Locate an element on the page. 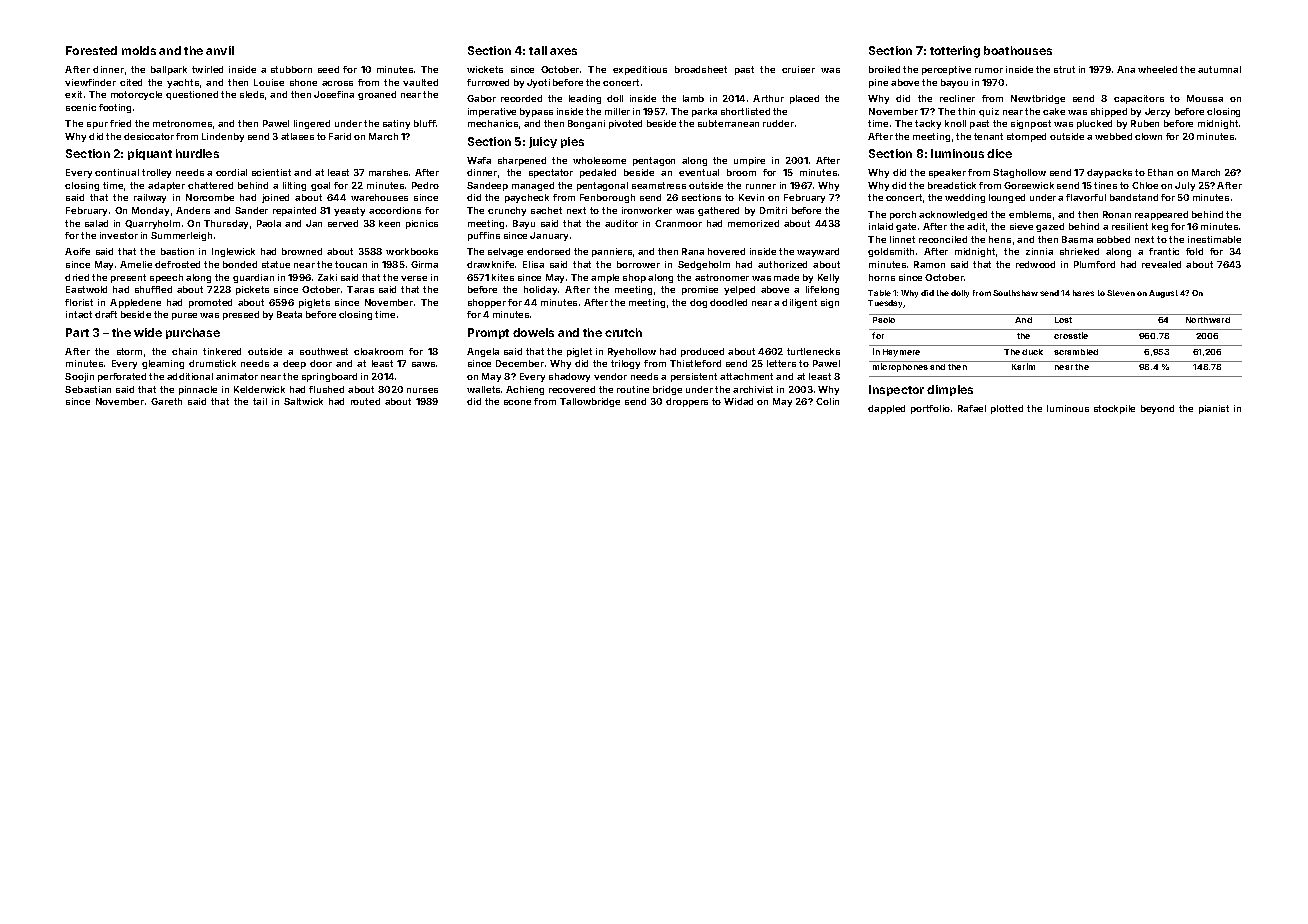 This page has height=924, width=1308. astronomer is located at coordinates (722, 277).
